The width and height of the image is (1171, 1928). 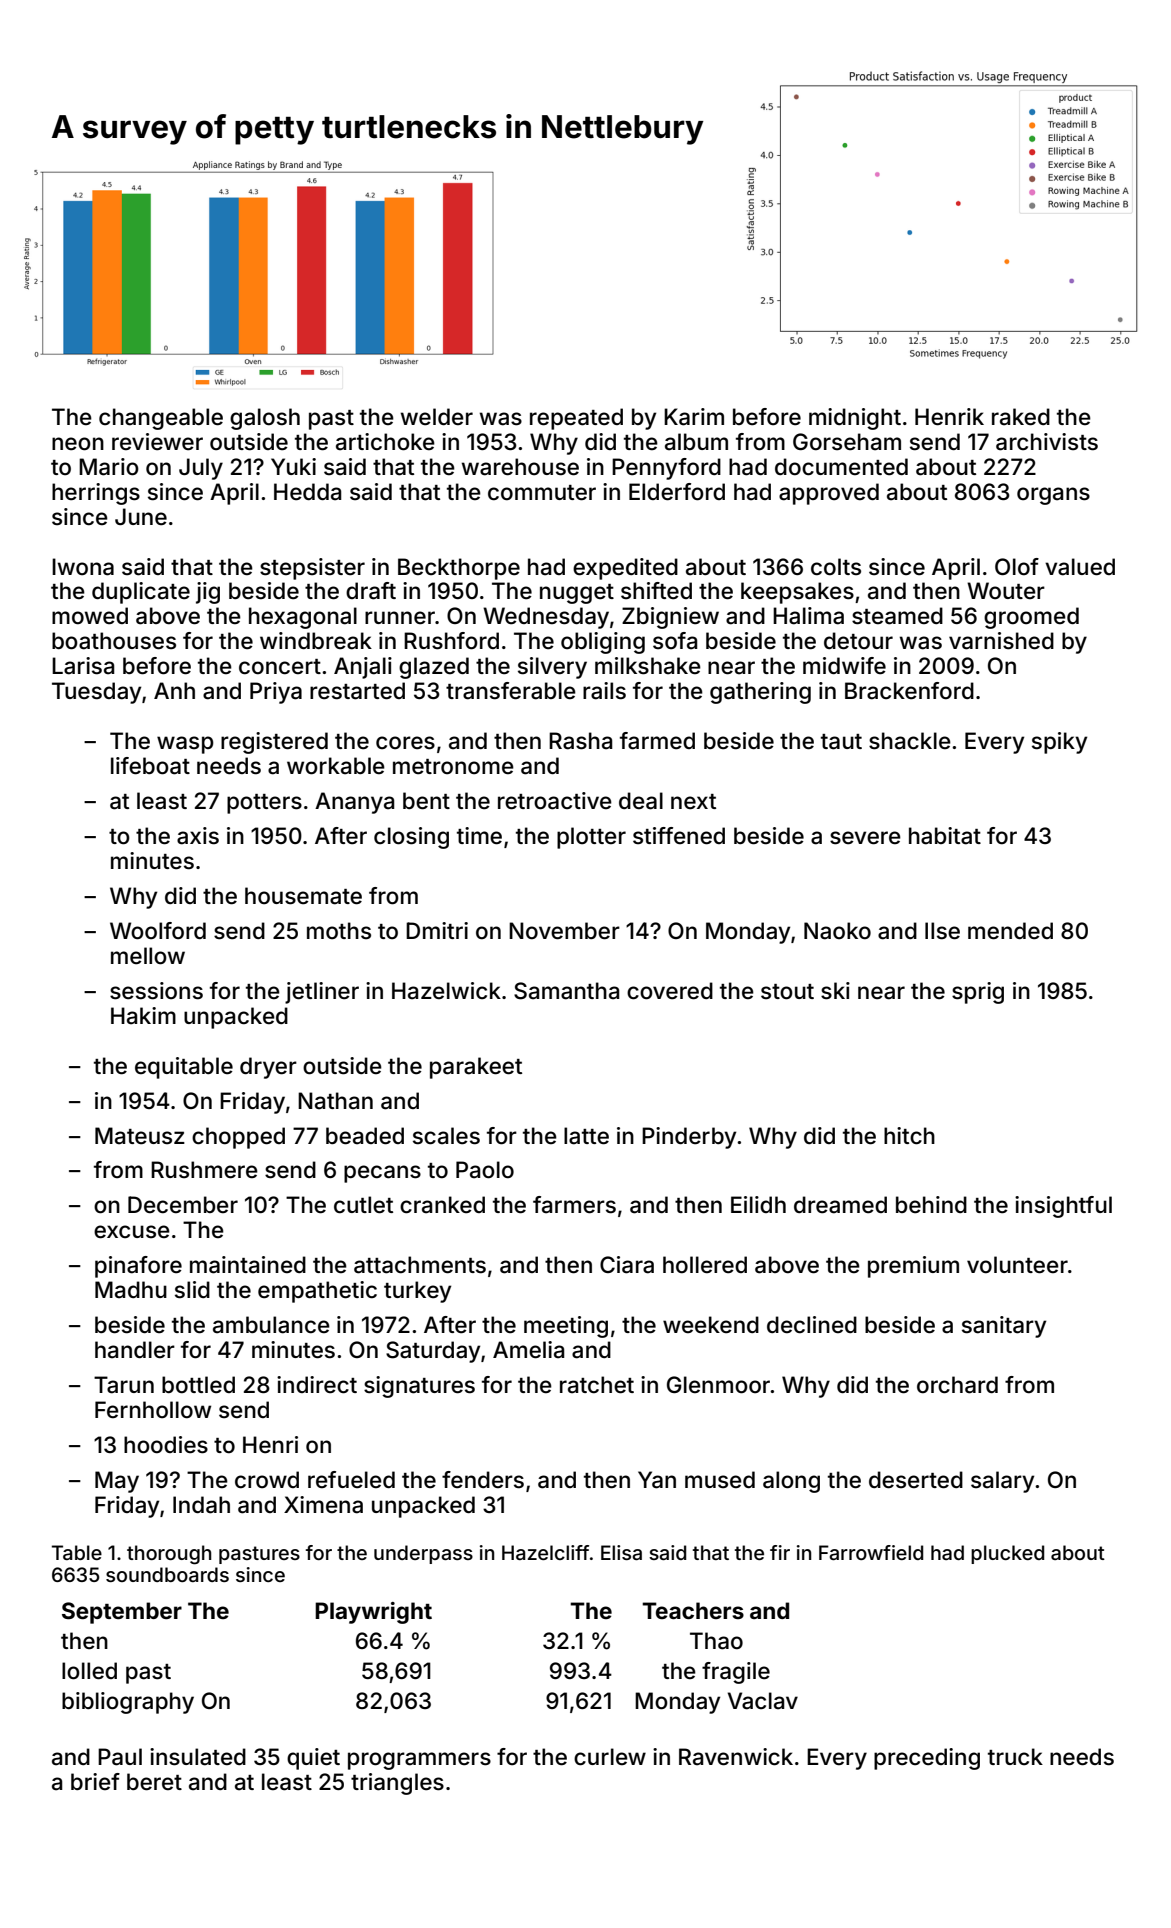 What do you see at coordinates (208, 593) in the image?
I see `jig` at bounding box center [208, 593].
